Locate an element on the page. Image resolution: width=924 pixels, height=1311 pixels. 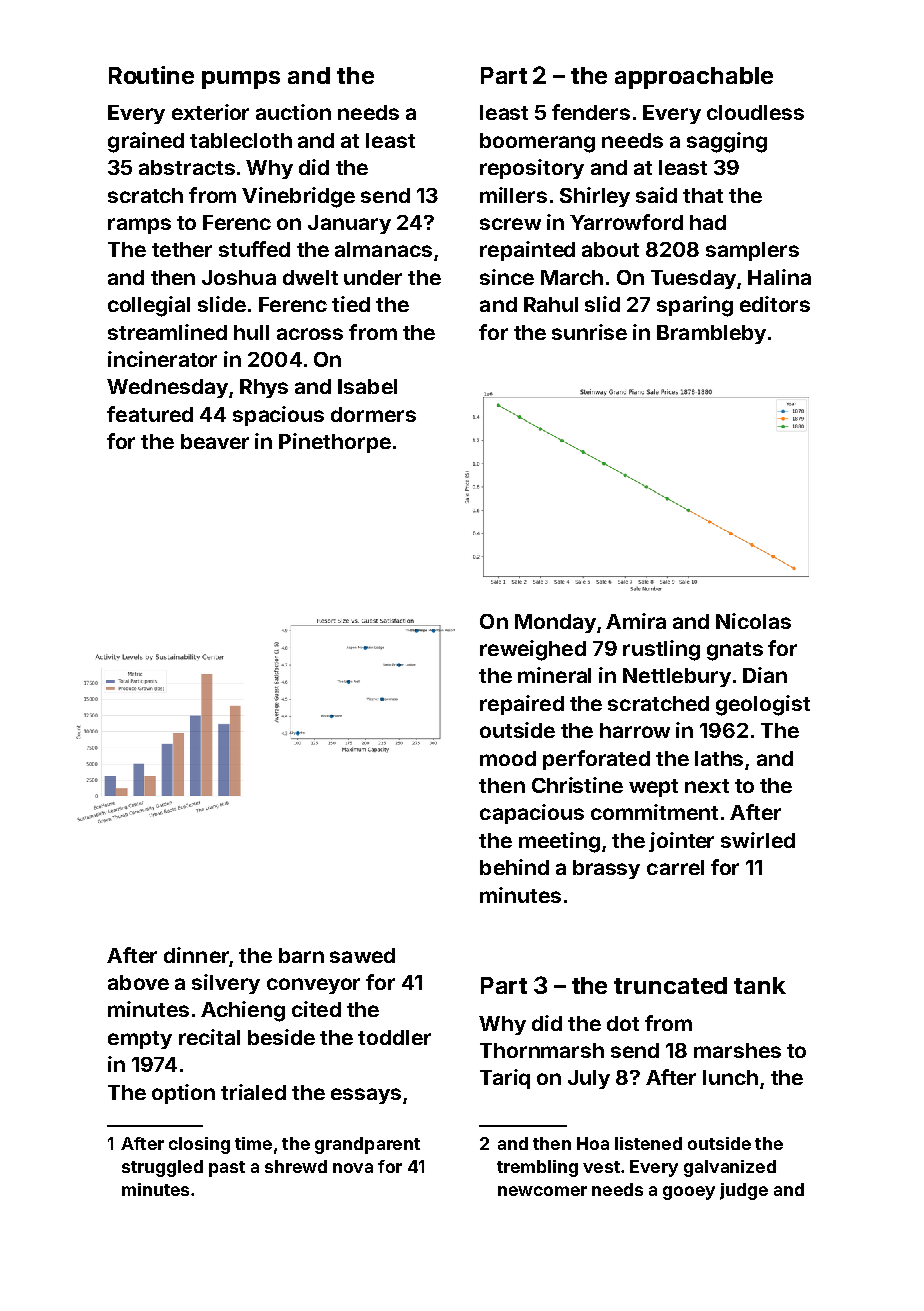
next is located at coordinates (707, 786).
